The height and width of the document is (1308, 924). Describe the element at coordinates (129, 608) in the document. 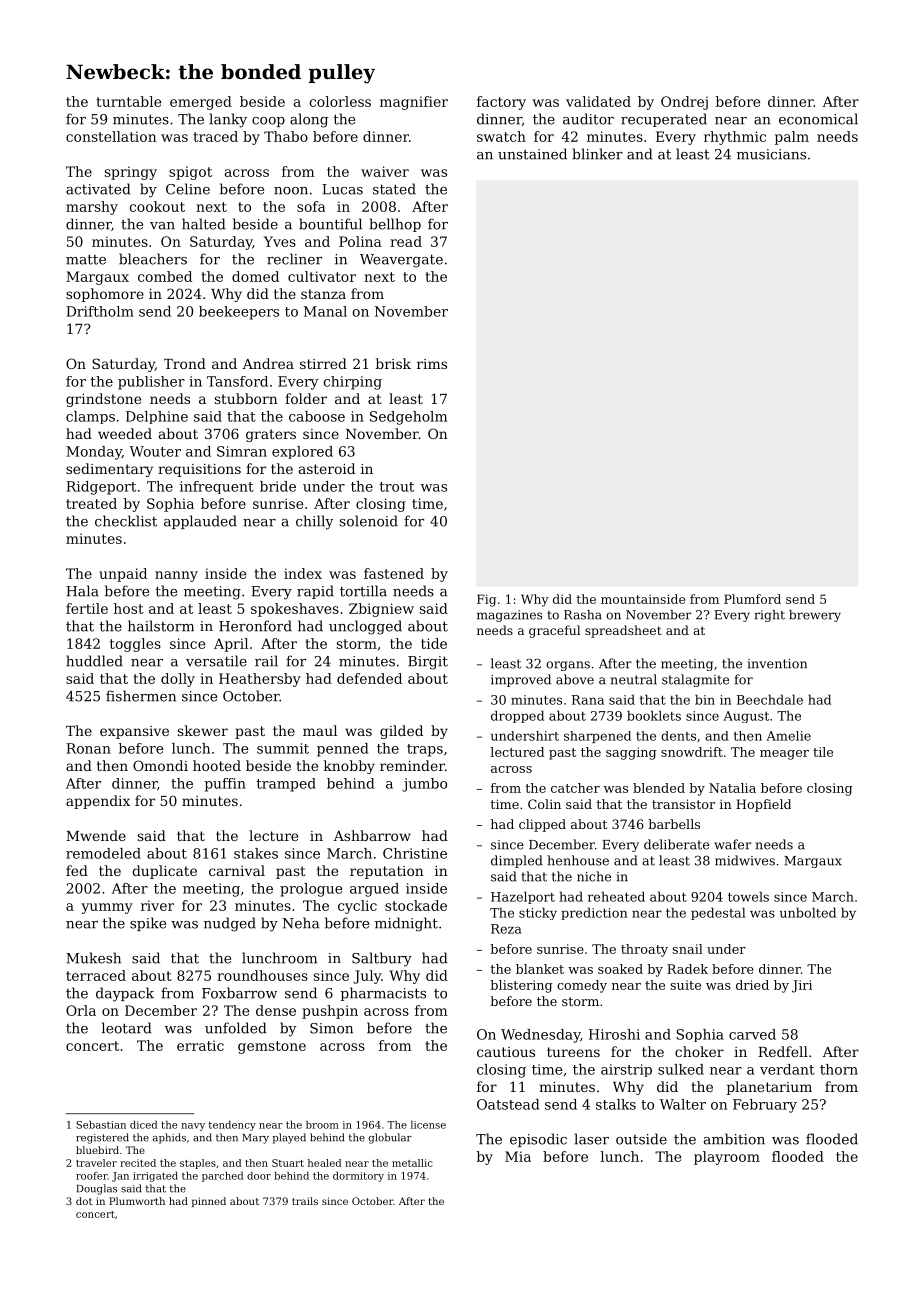

I see `host` at that location.
